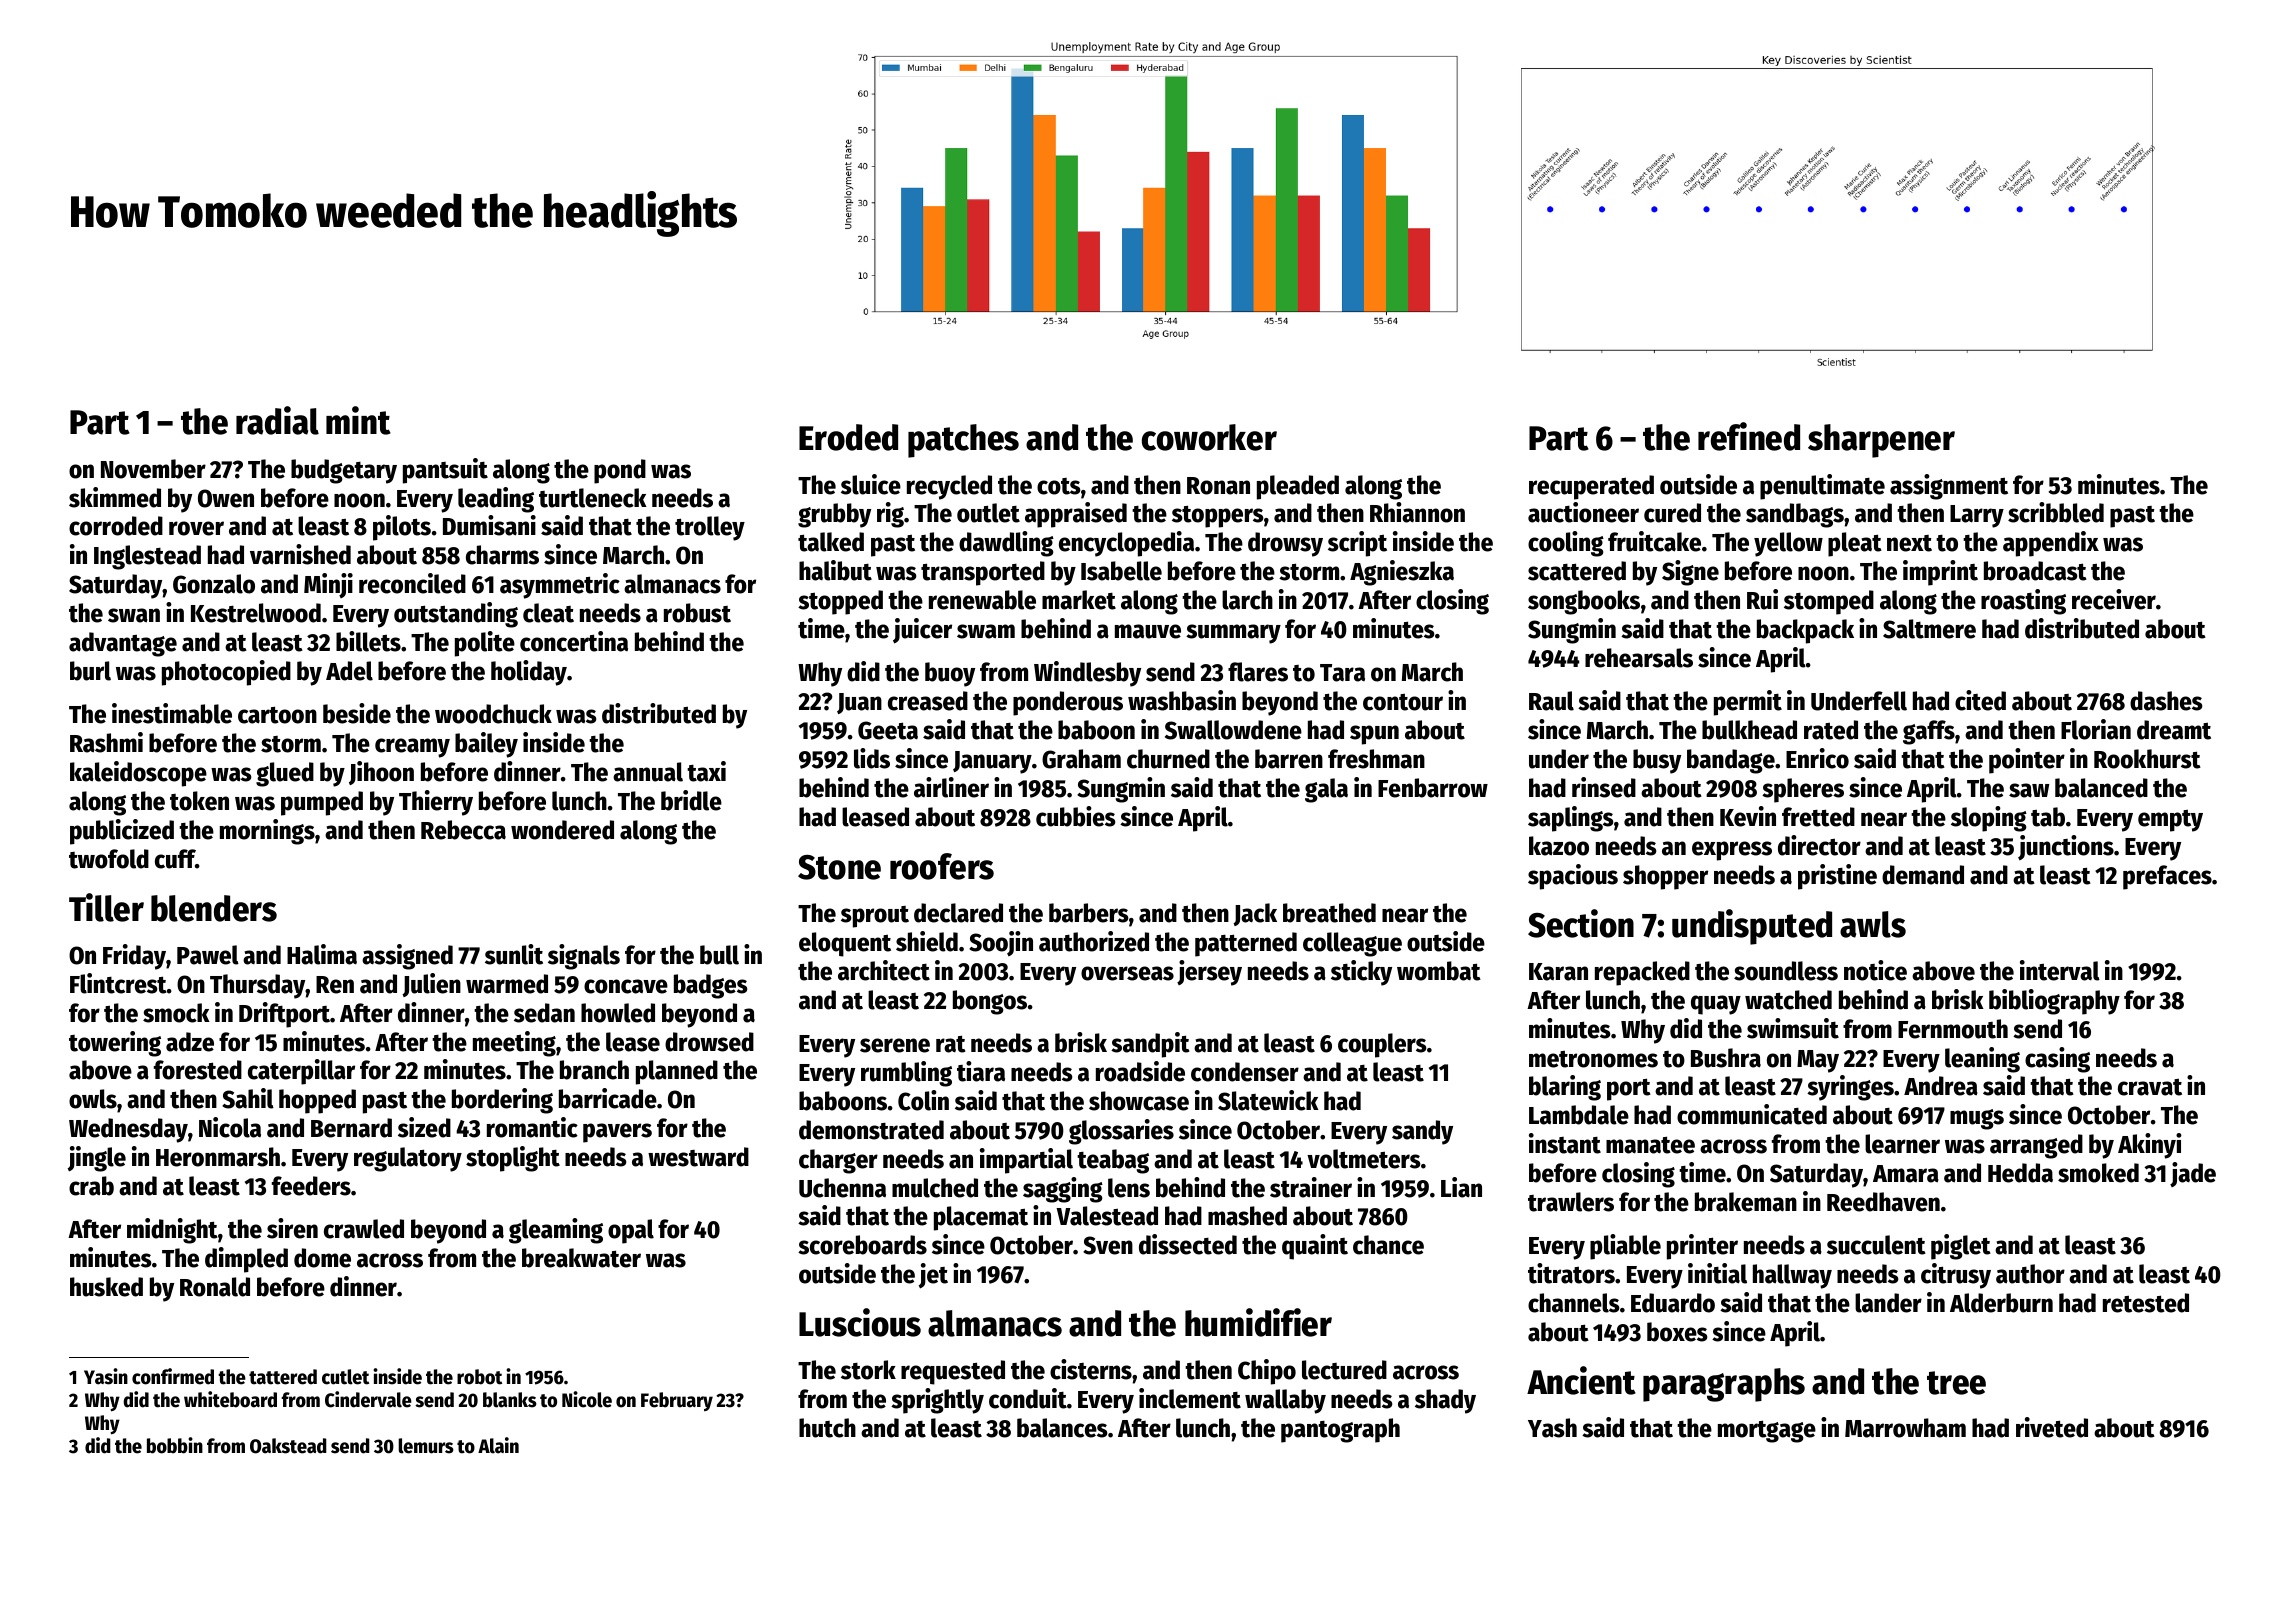  What do you see at coordinates (593, 498) in the document?
I see `turtleneck` at bounding box center [593, 498].
